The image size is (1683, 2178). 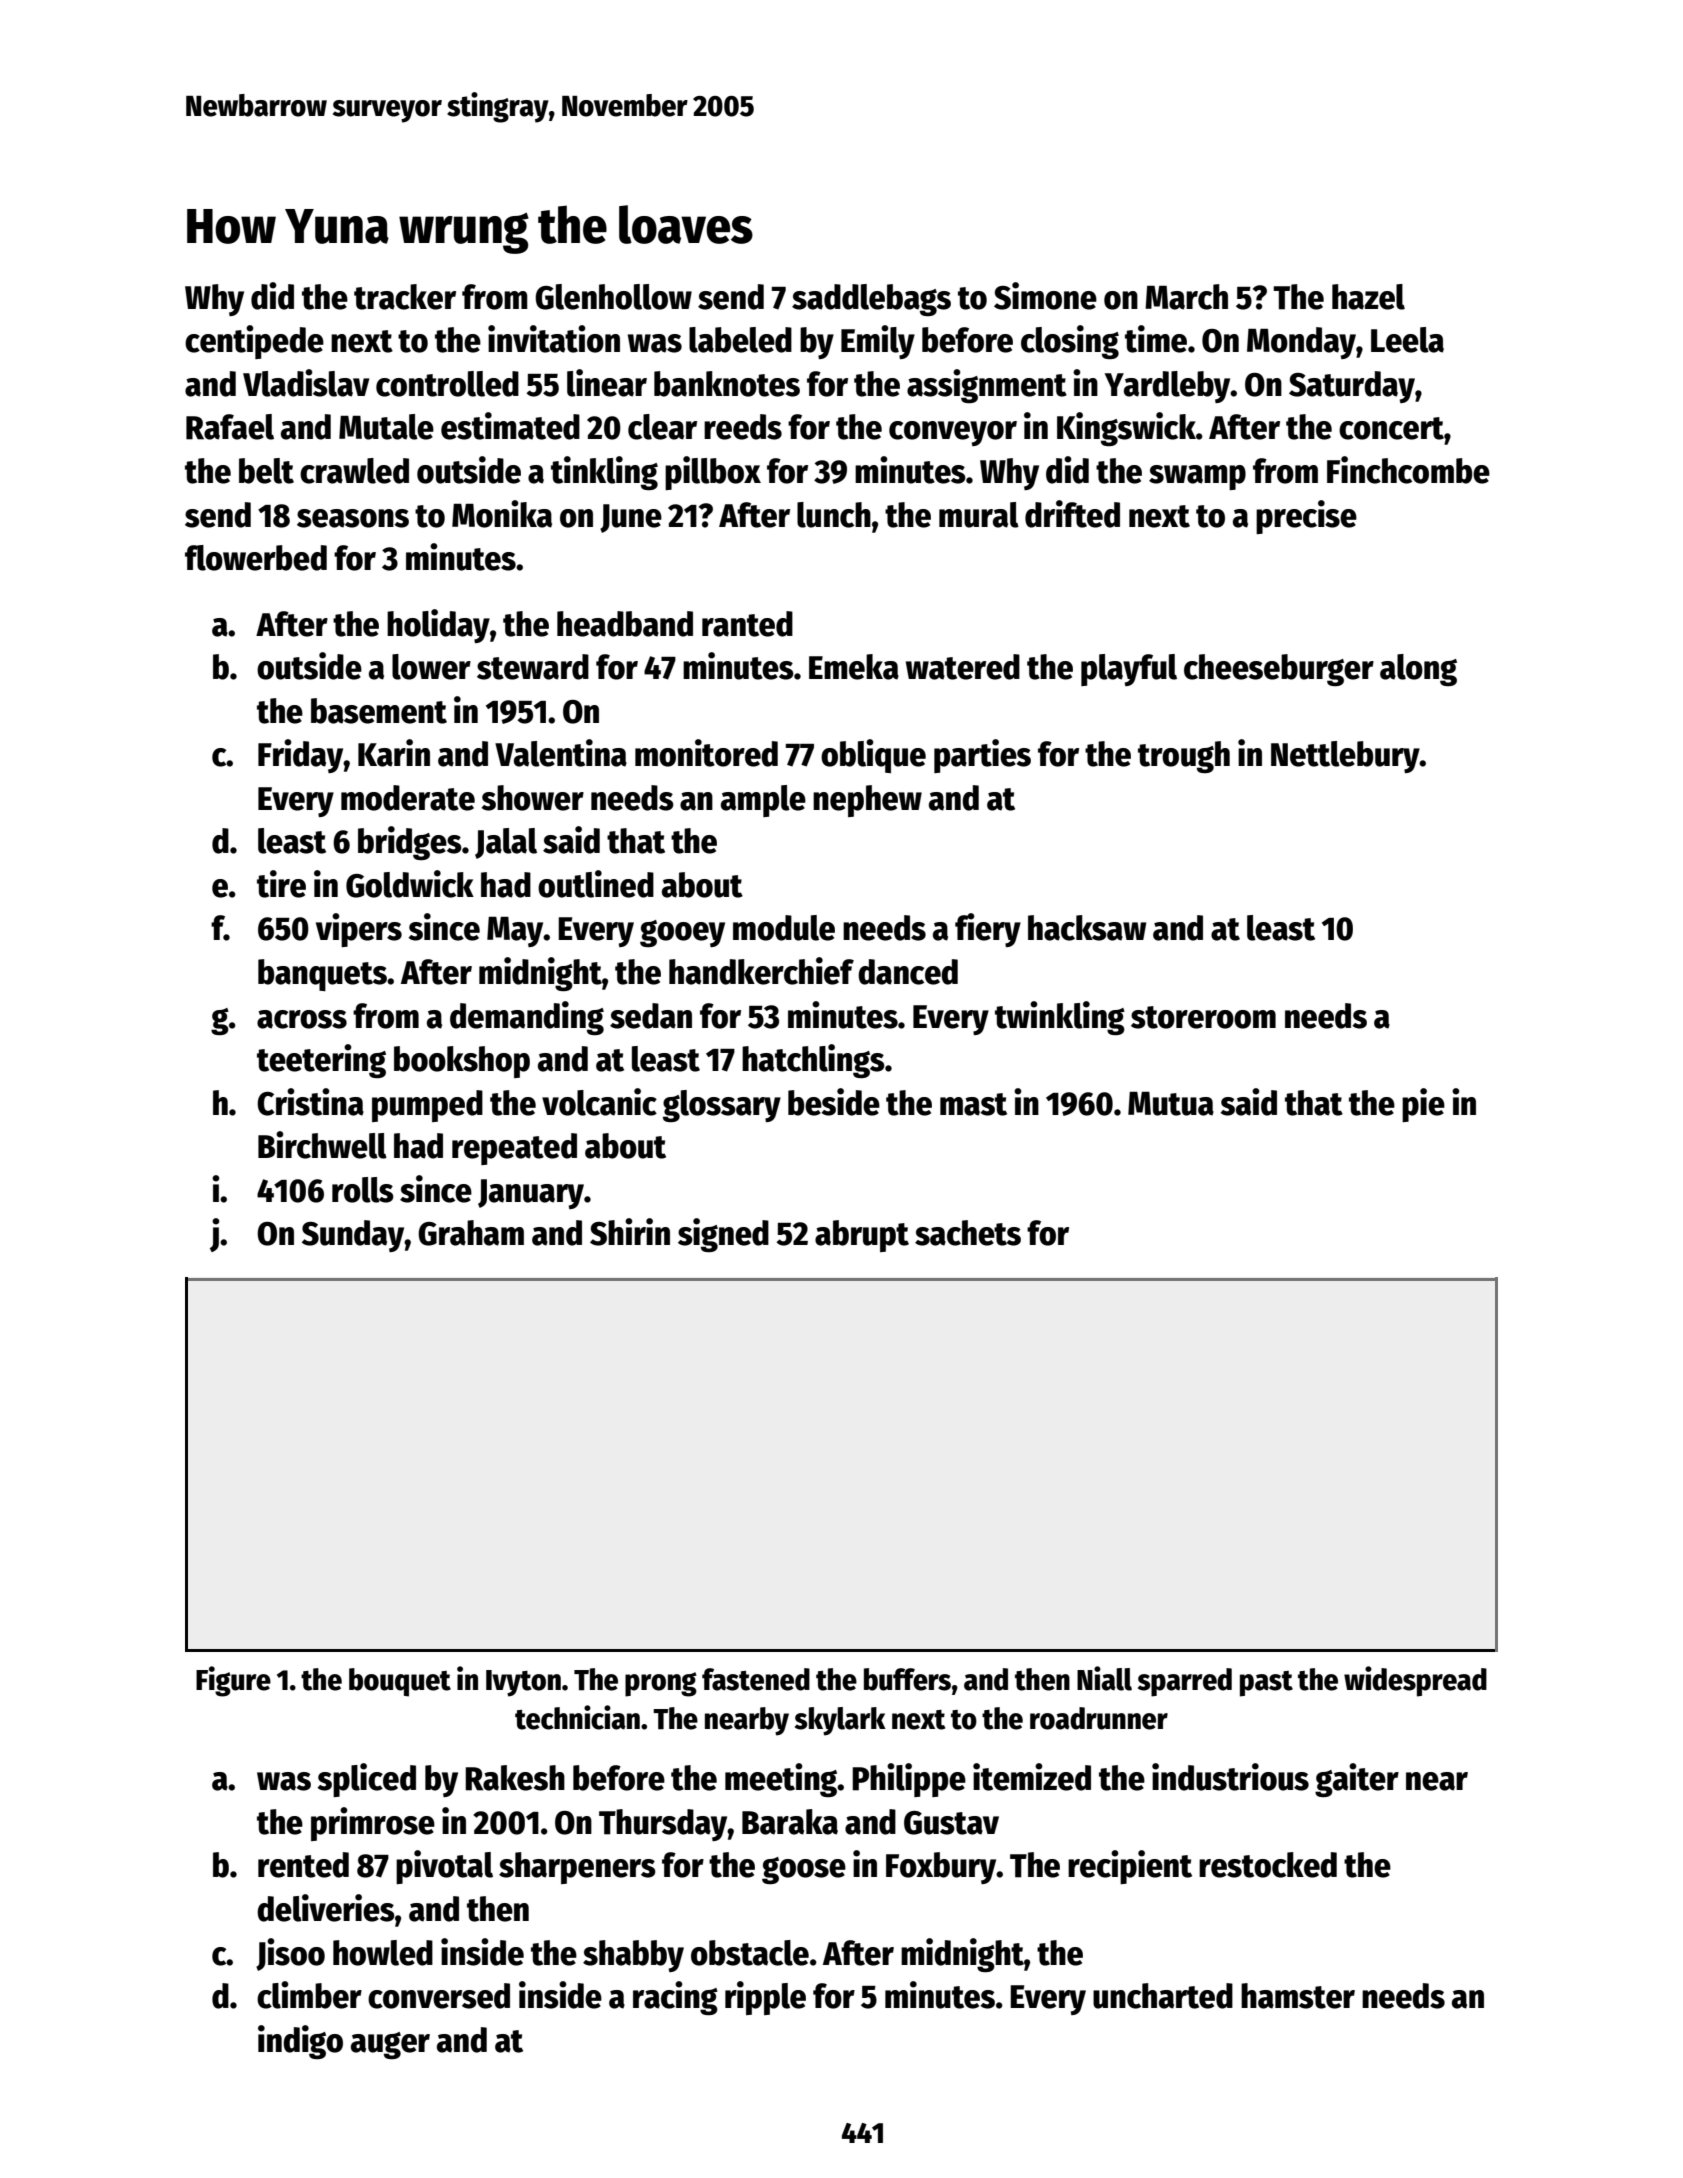 I want to click on Niall, so click(x=1104, y=1678).
